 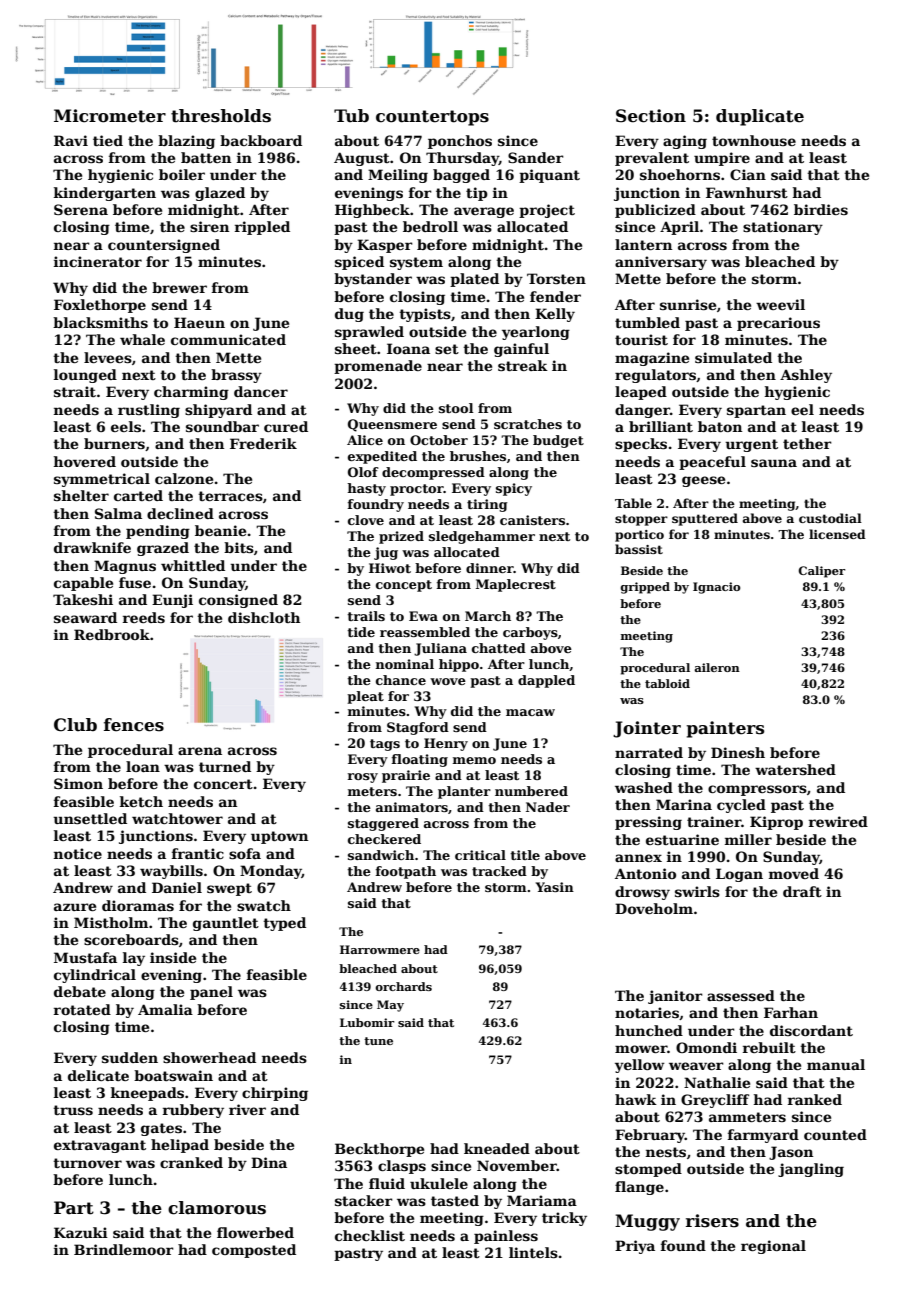 What do you see at coordinates (412, 807) in the image?
I see `animators` at bounding box center [412, 807].
